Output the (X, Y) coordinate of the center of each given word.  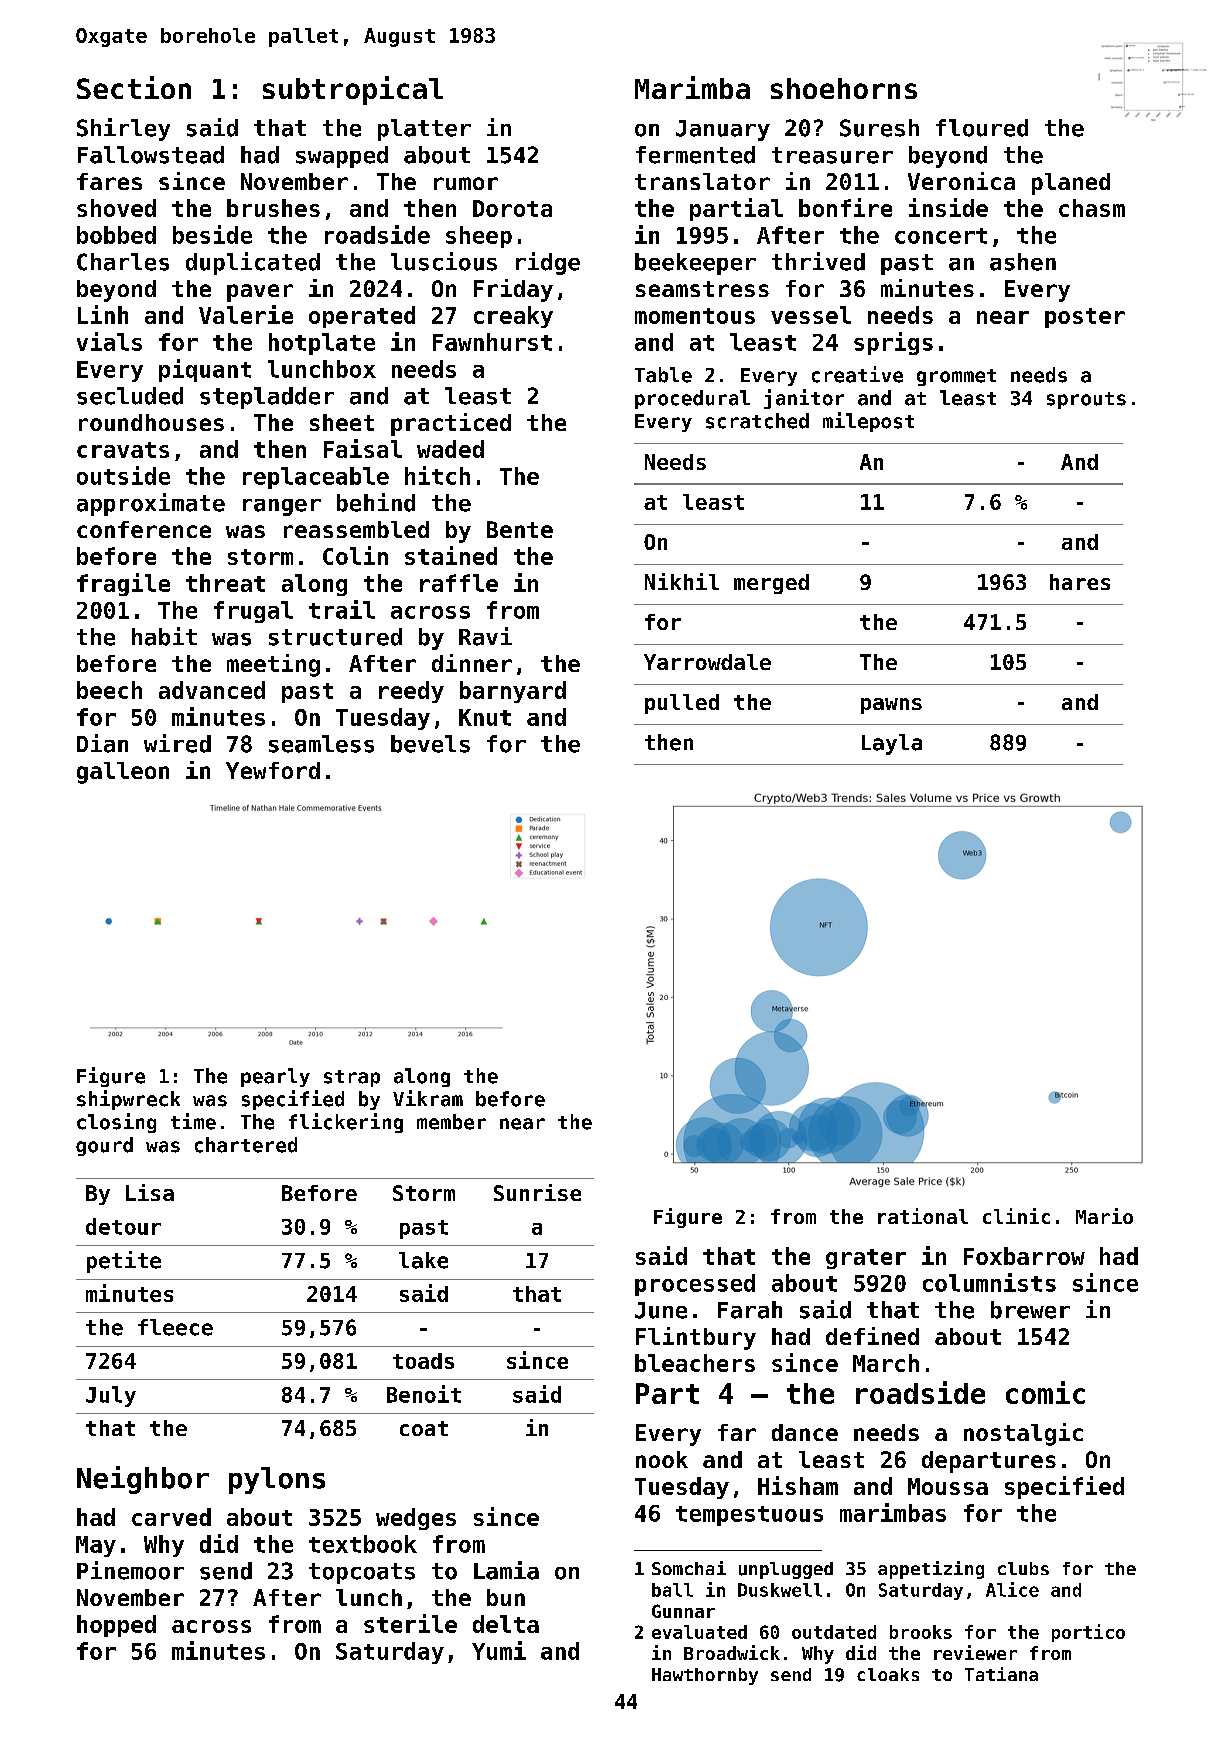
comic (1045, 1392)
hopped (116, 1626)
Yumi (499, 1650)
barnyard (513, 692)
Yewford (273, 770)
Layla (892, 744)
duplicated (253, 263)
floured (982, 128)
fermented (695, 155)
